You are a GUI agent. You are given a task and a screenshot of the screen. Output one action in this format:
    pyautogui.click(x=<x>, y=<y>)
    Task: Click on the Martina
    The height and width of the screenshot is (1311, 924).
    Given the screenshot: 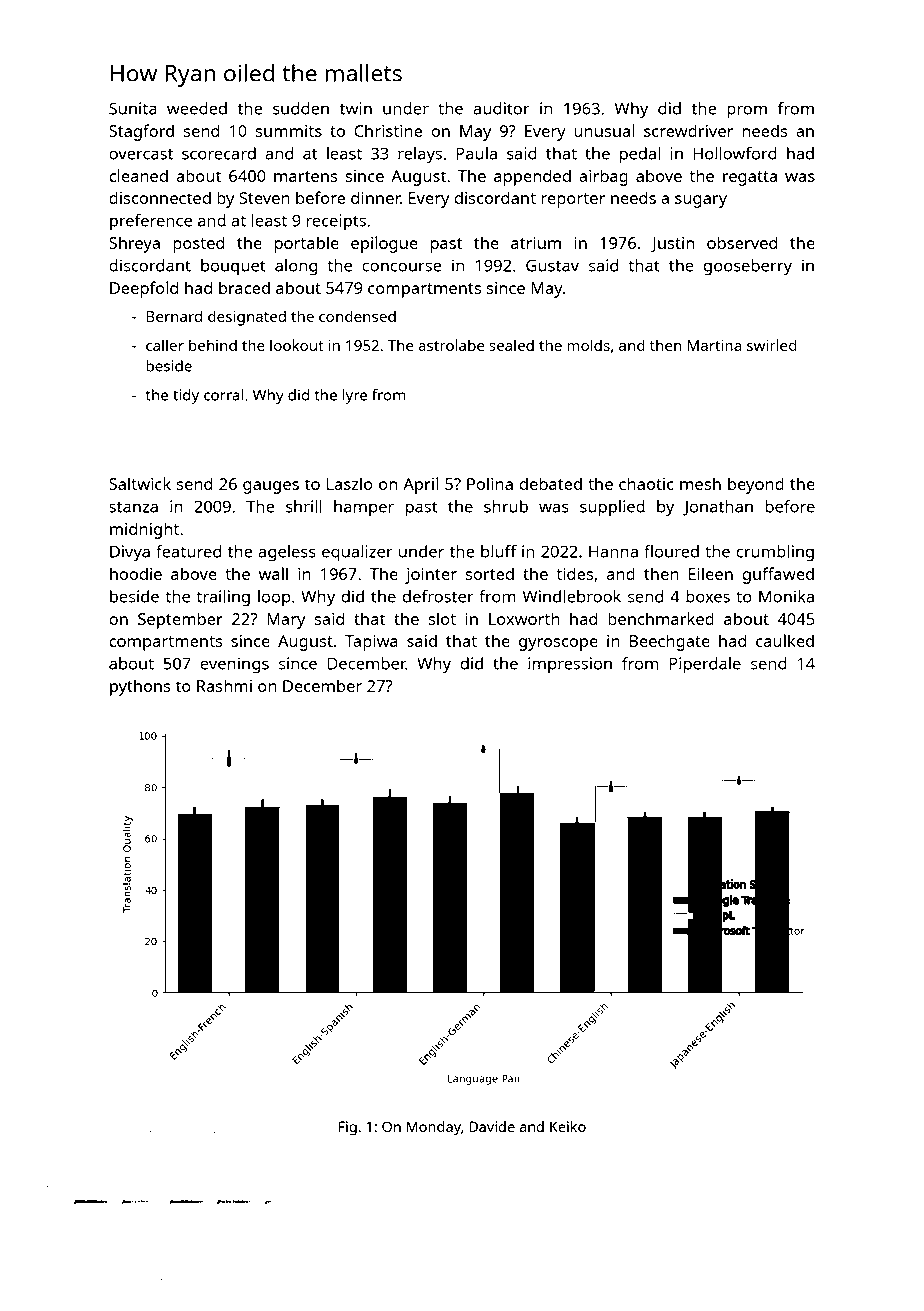 What is the action you would take?
    pyautogui.click(x=714, y=345)
